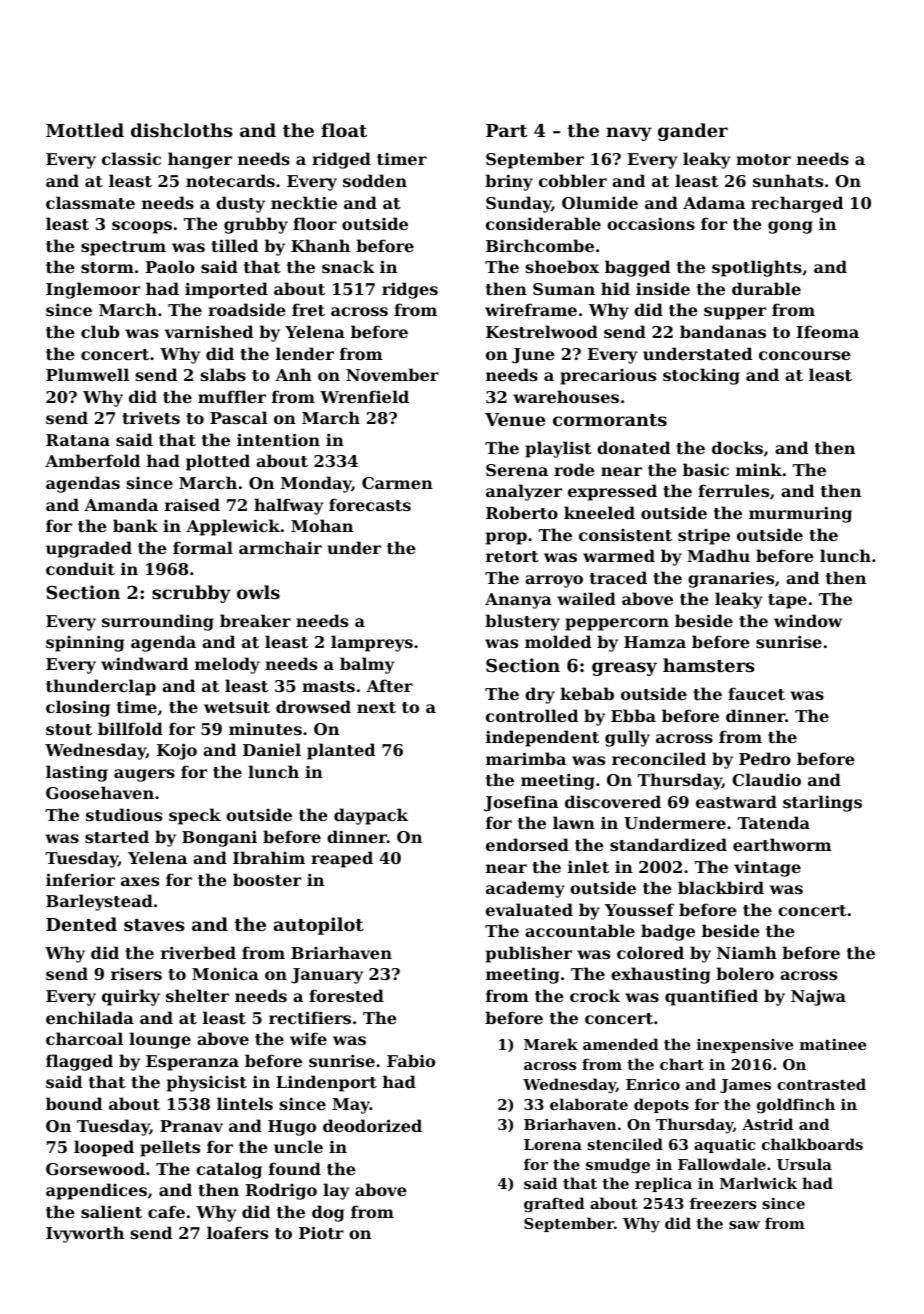  What do you see at coordinates (84, 1038) in the screenshot?
I see `charcoal` at bounding box center [84, 1038].
